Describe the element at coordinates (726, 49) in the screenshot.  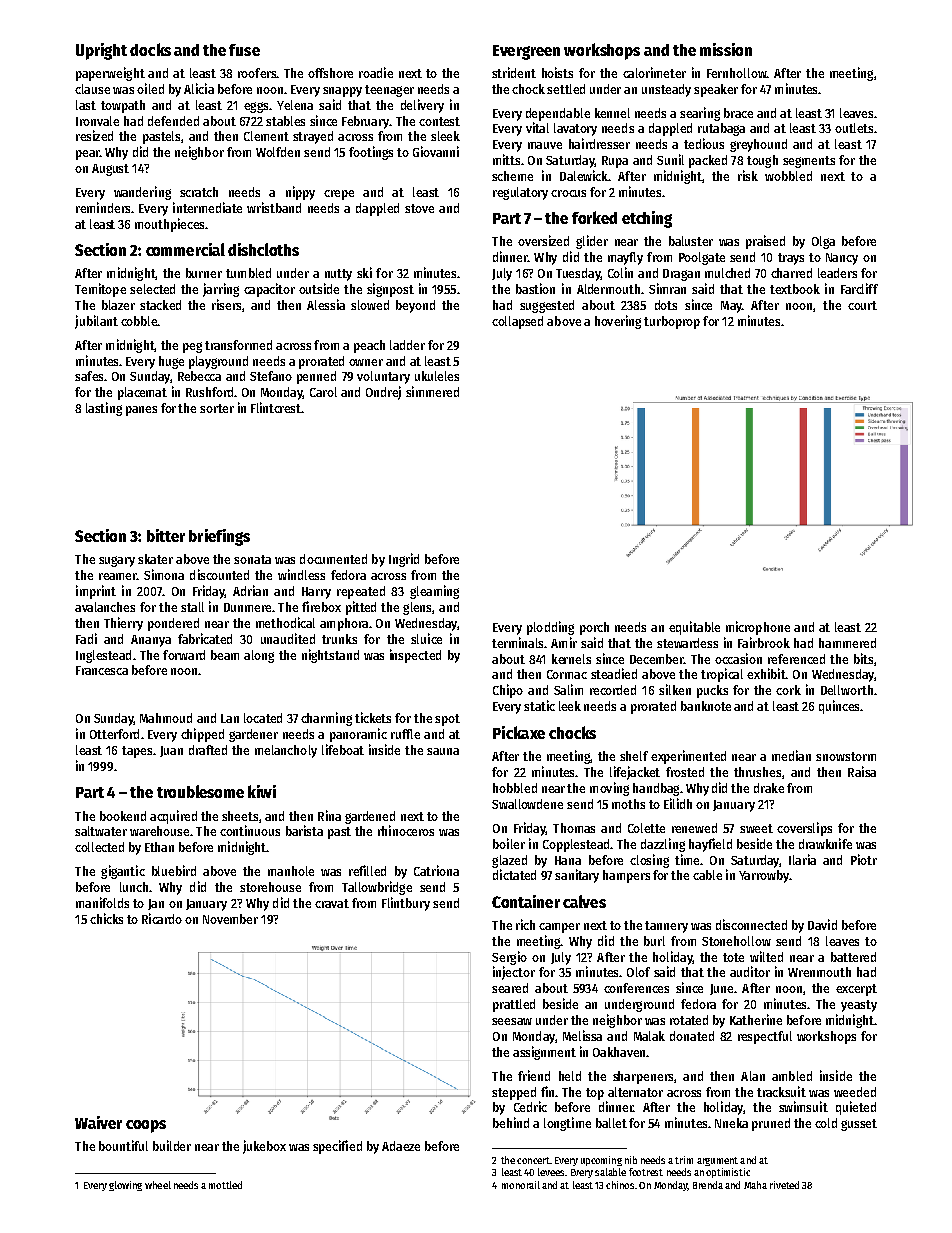
I see `mission` at that location.
